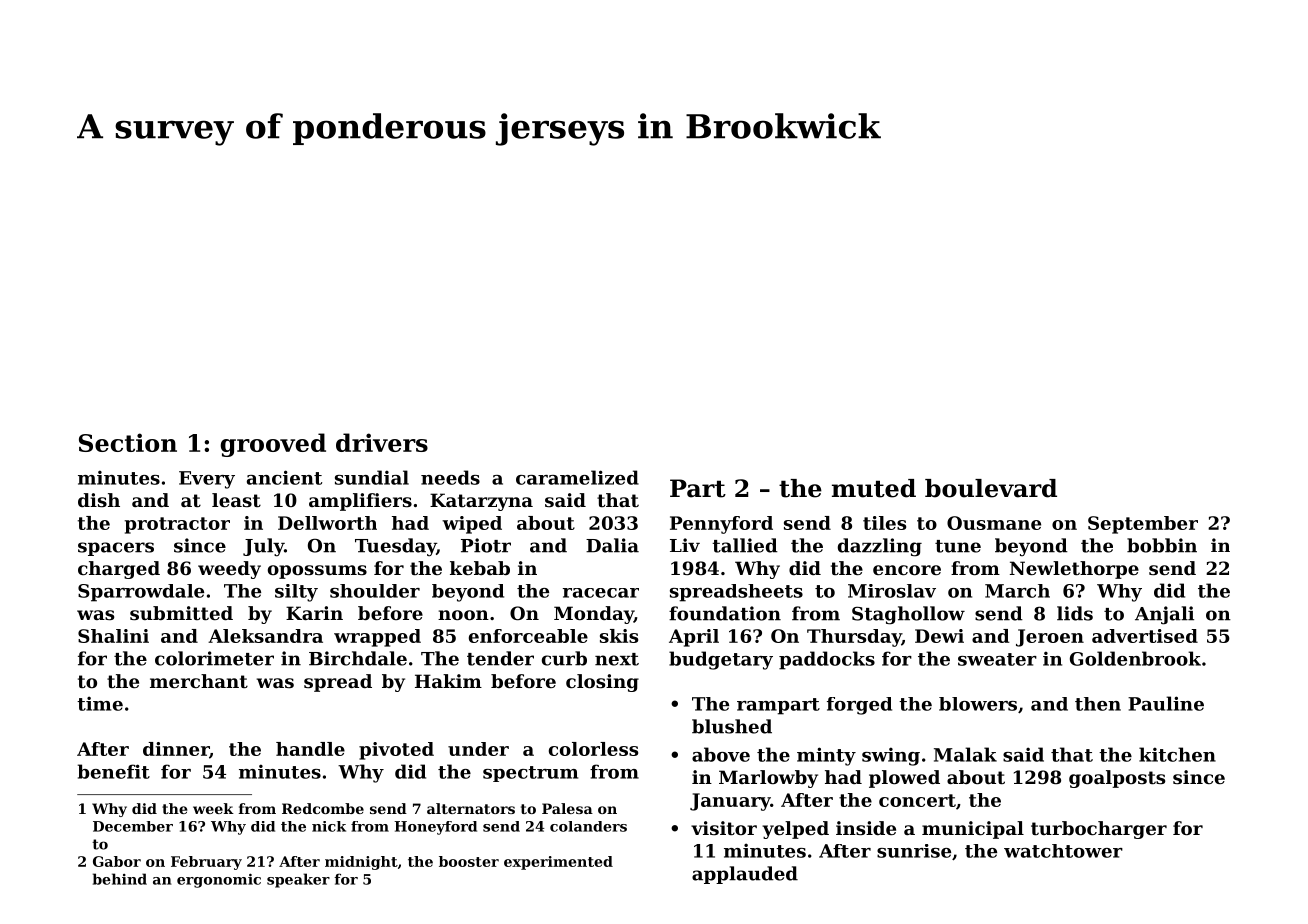  I want to click on behind, so click(120, 879).
